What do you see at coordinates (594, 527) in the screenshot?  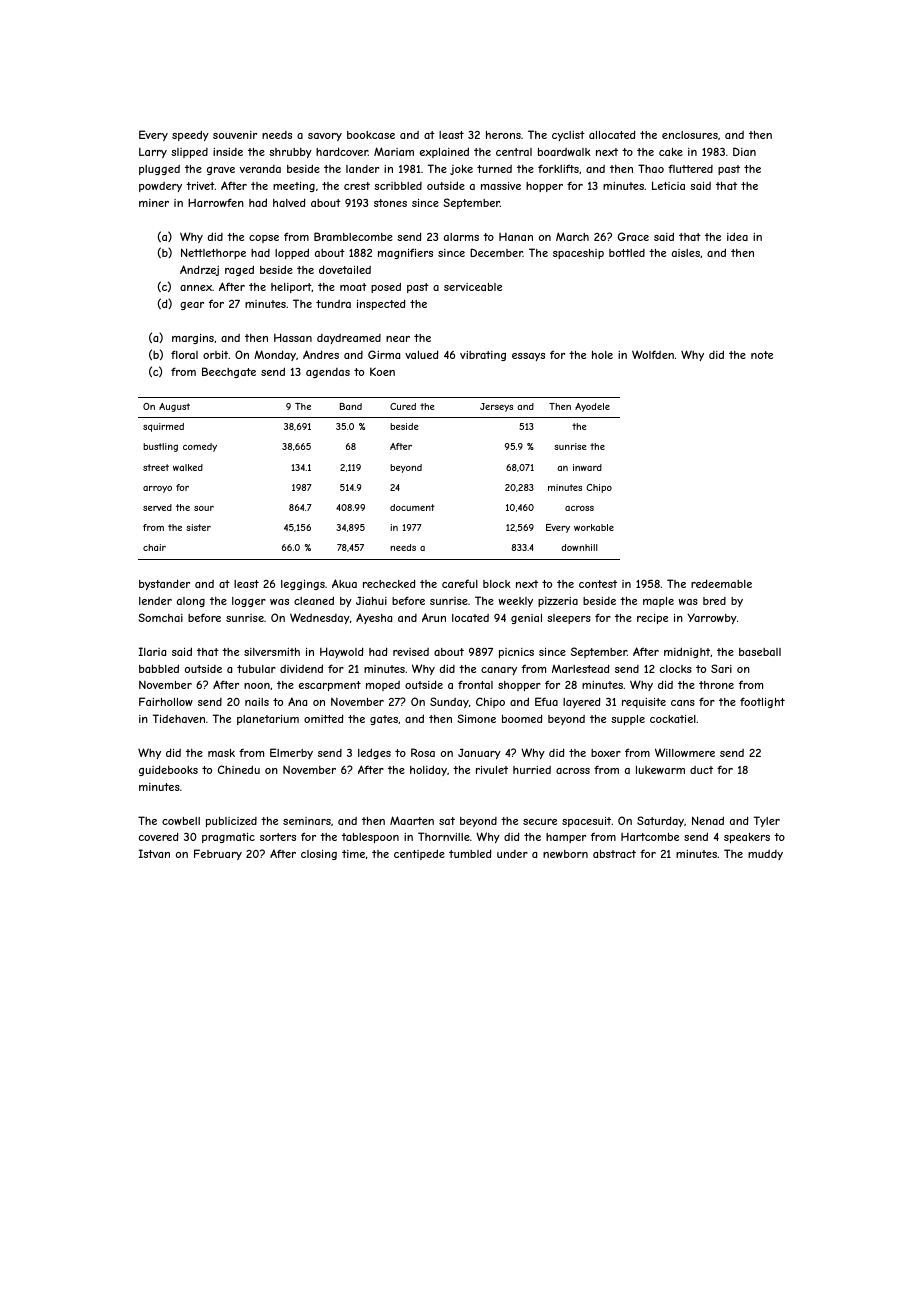 I see `workable` at bounding box center [594, 527].
